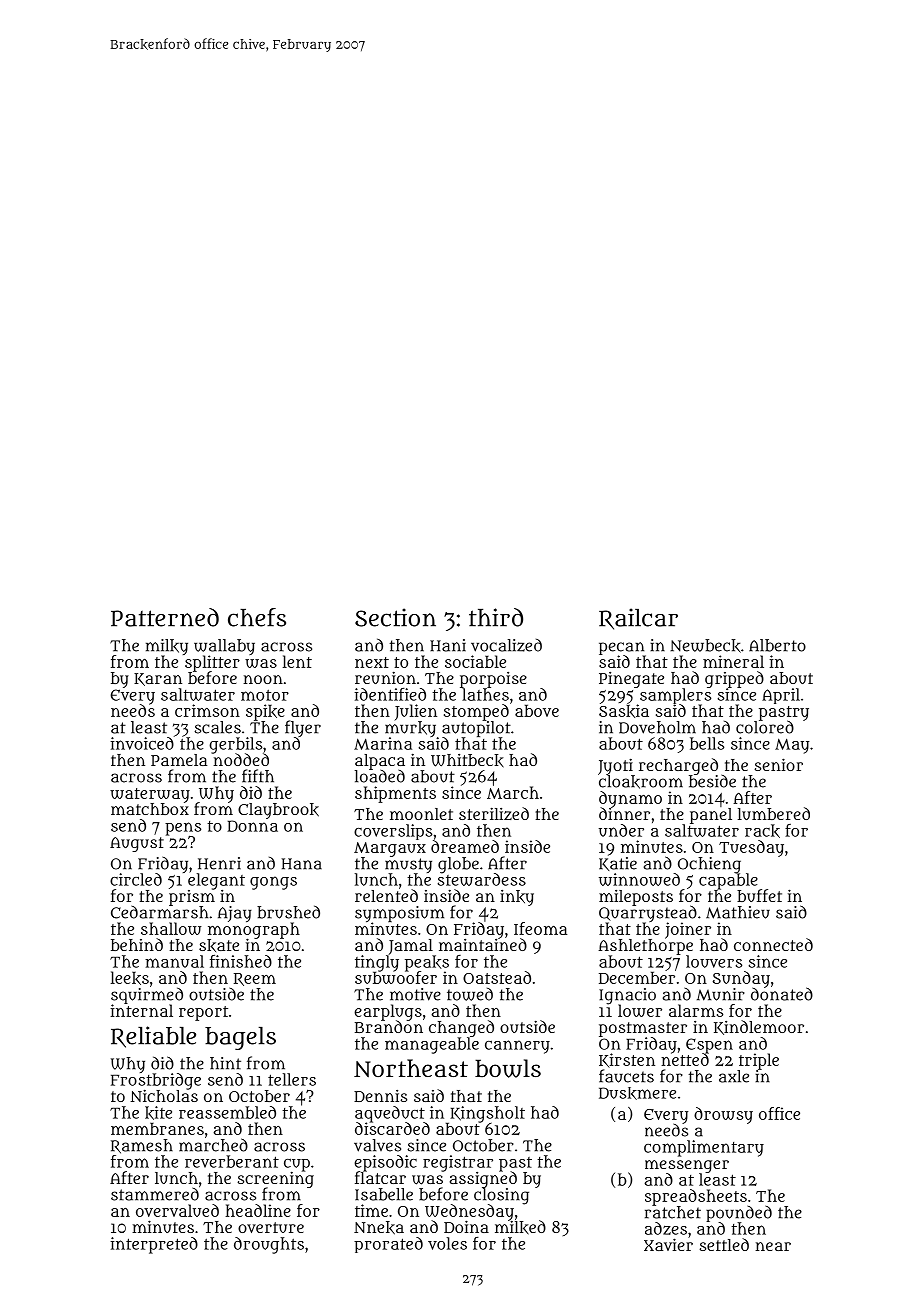  Describe the element at coordinates (154, 1245) in the screenshot. I see `interpreted` at that location.
